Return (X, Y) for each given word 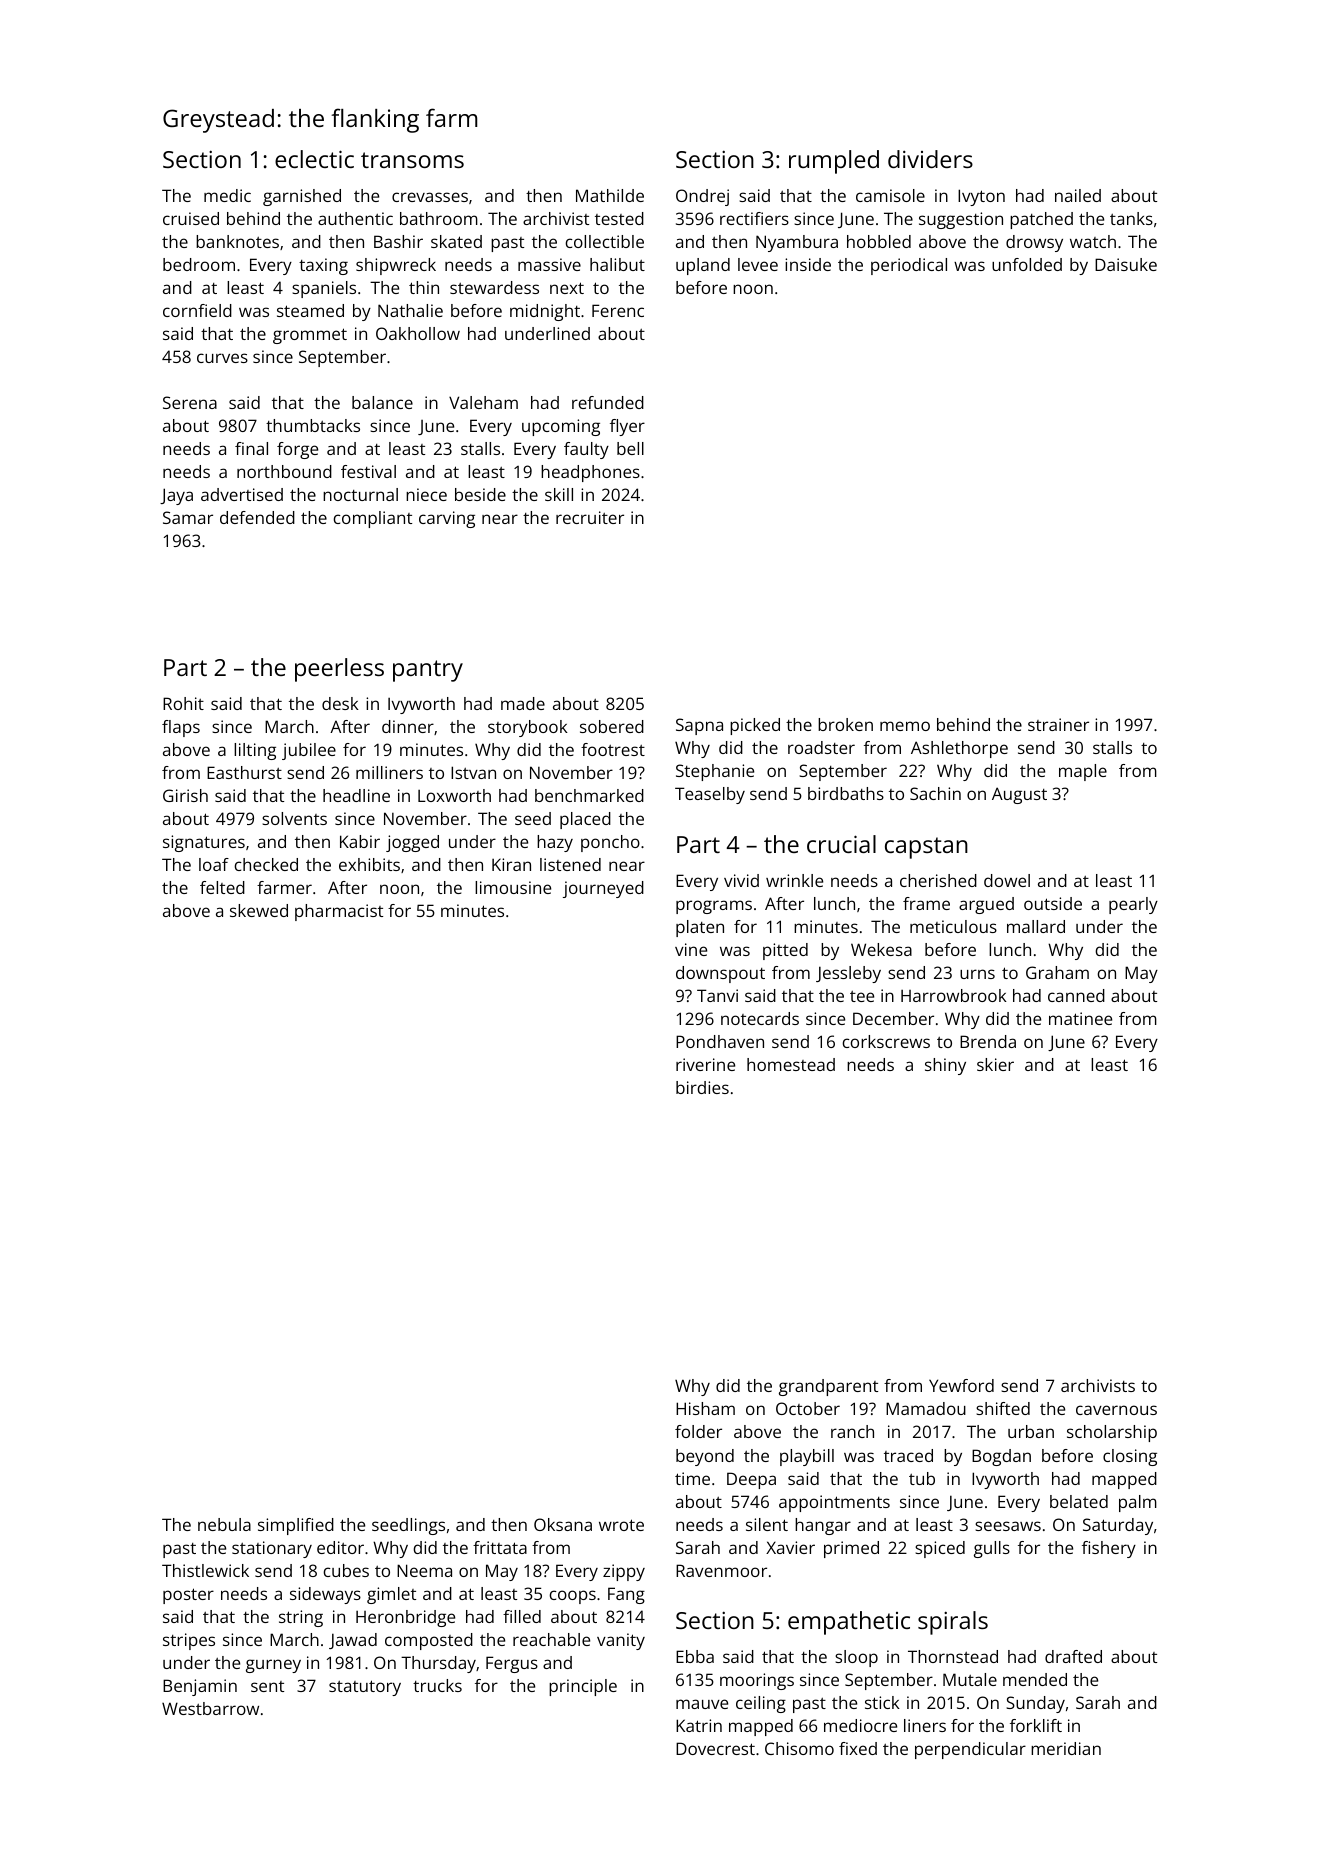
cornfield (197, 310)
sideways (325, 1595)
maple (1083, 772)
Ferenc (618, 310)
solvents (294, 818)
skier (995, 1064)
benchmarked (589, 795)
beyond (705, 1457)
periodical (909, 266)
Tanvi (717, 995)
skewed (259, 910)
